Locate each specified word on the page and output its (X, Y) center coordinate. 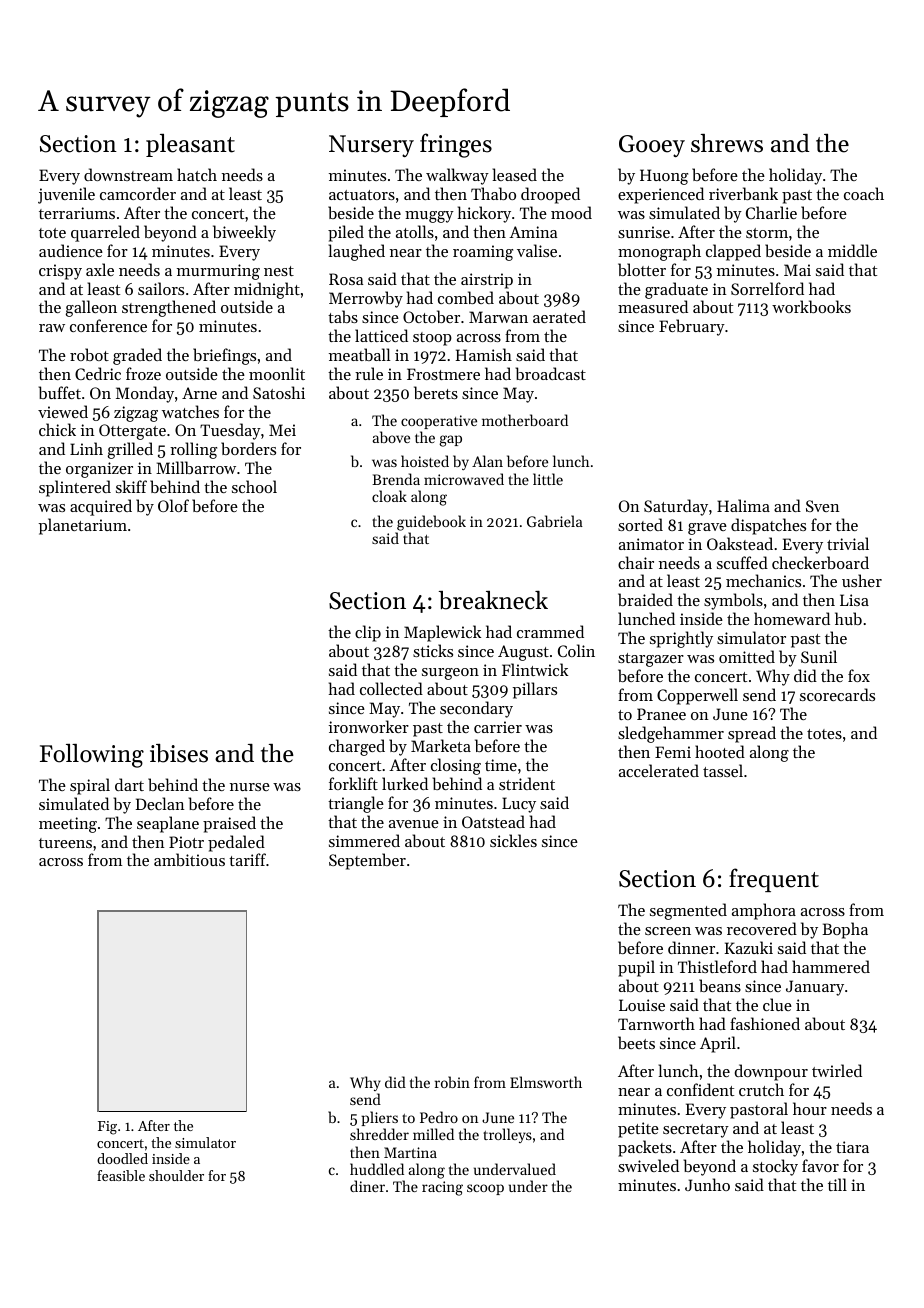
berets (436, 392)
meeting (68, 825)
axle (100, 269)
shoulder (176, 1175)
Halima (743, 505)
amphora (764, 911)
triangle (356, 804)
